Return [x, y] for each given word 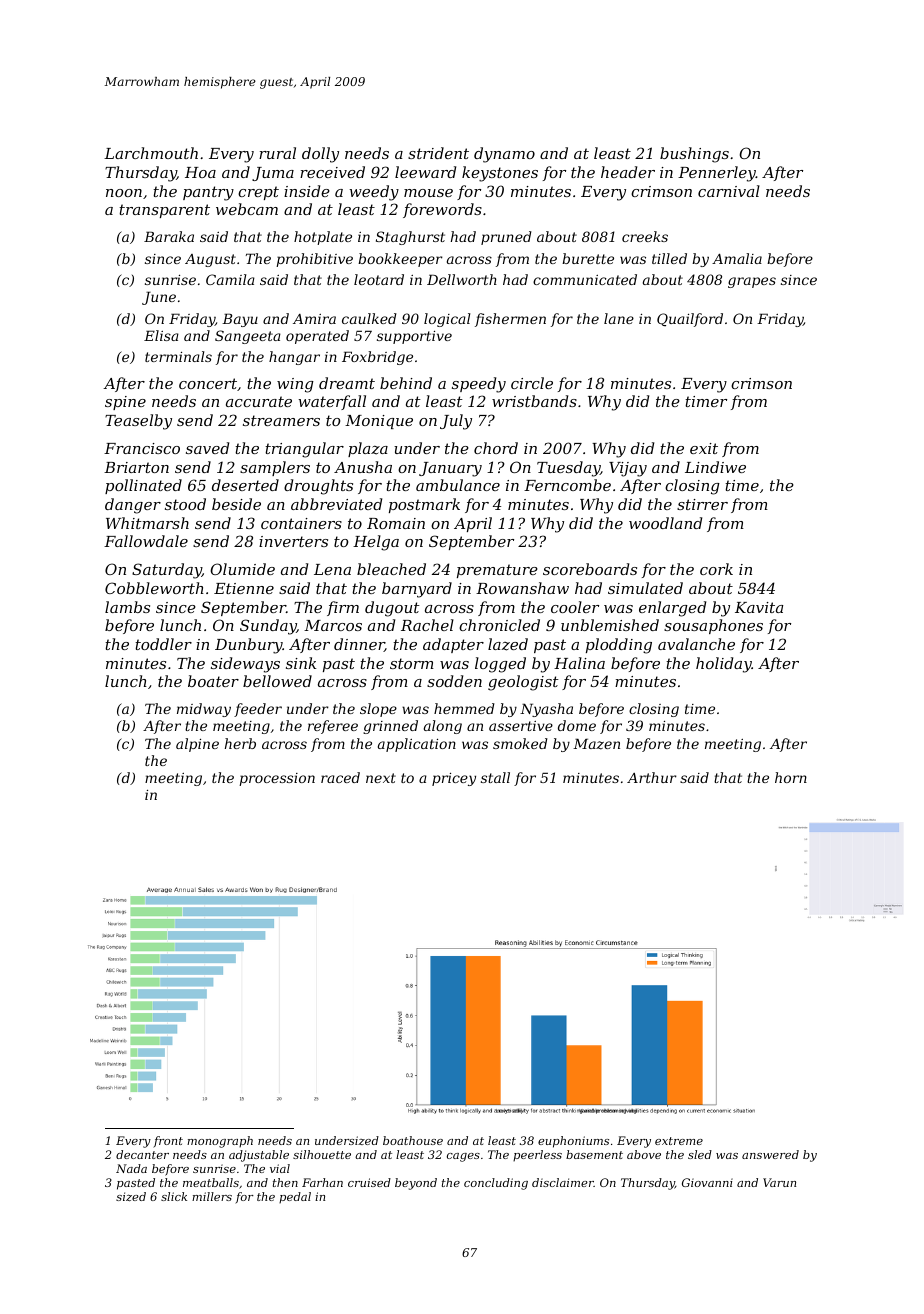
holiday [724, 665]
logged [500, 665]
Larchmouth [151, 153]
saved [207, 448]
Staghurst [410, 238]
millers [212, 1196]
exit [704, 448]
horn [791, 777]
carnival [729, 191]
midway [204, 710]
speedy [479, 385]
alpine [197, 745]
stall [495, 777]
